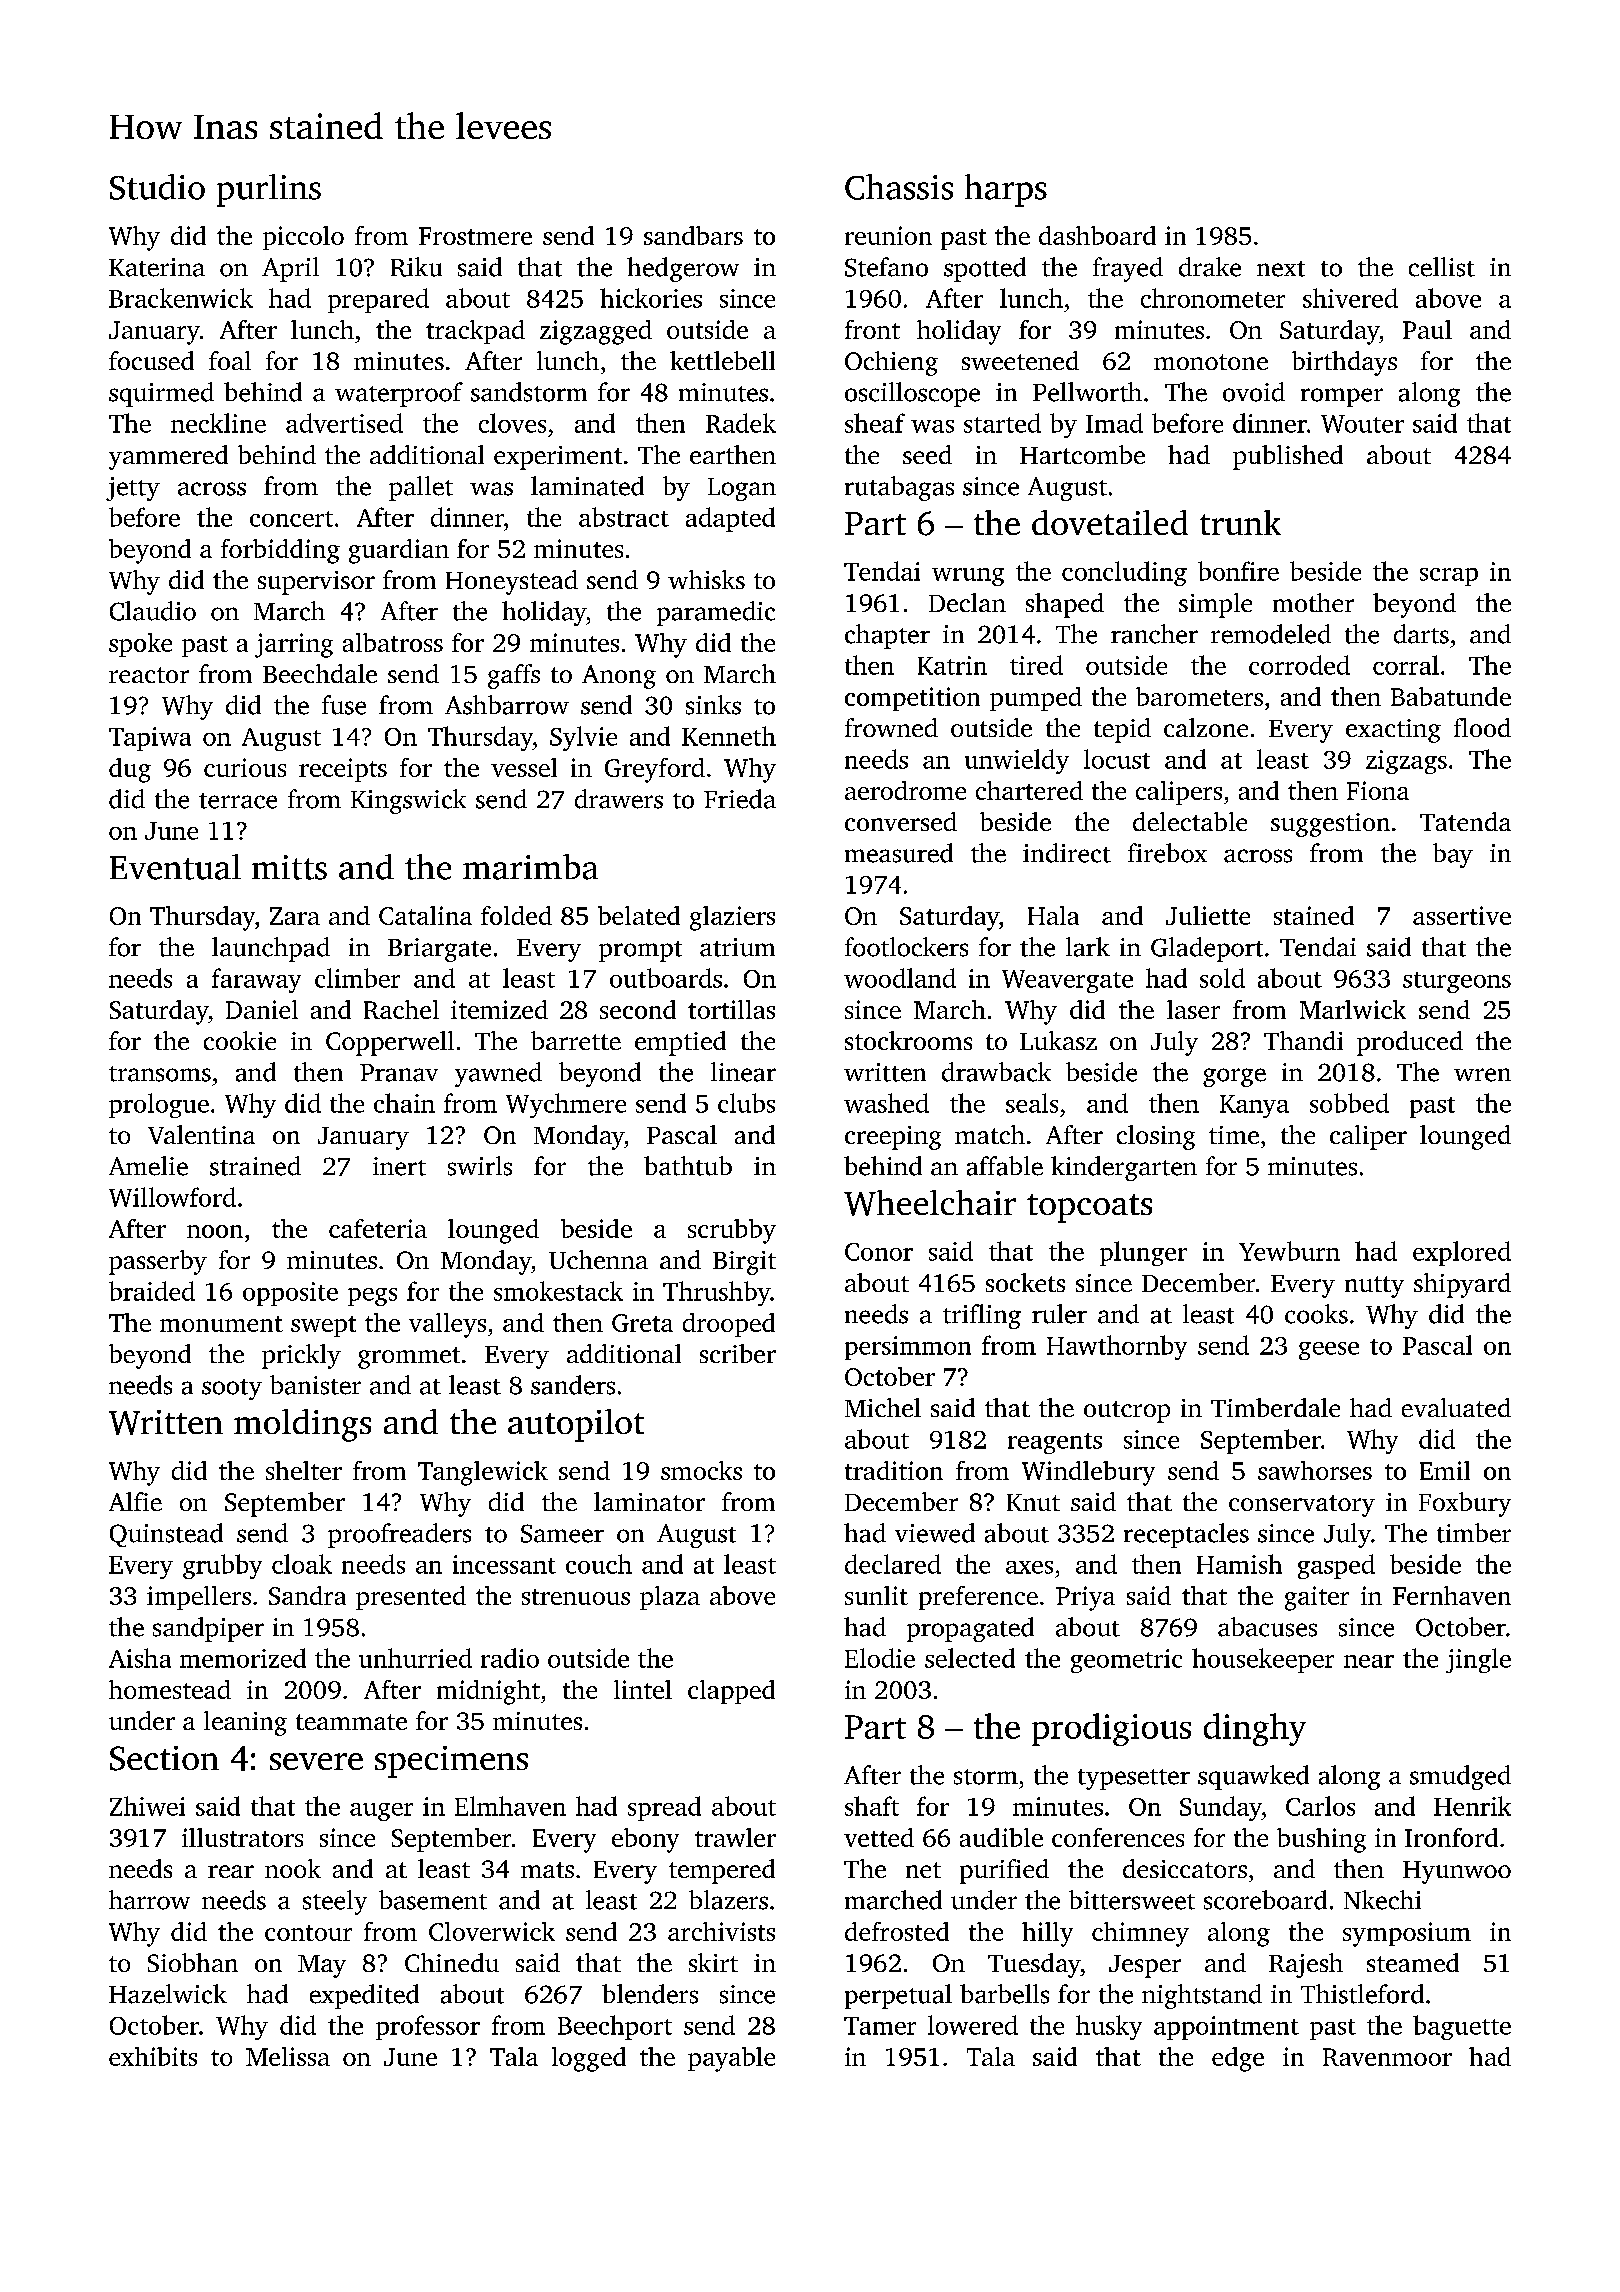 The width and height of the page is (1620, 2292). I want to click on Tamer, so click(880, 2026).
